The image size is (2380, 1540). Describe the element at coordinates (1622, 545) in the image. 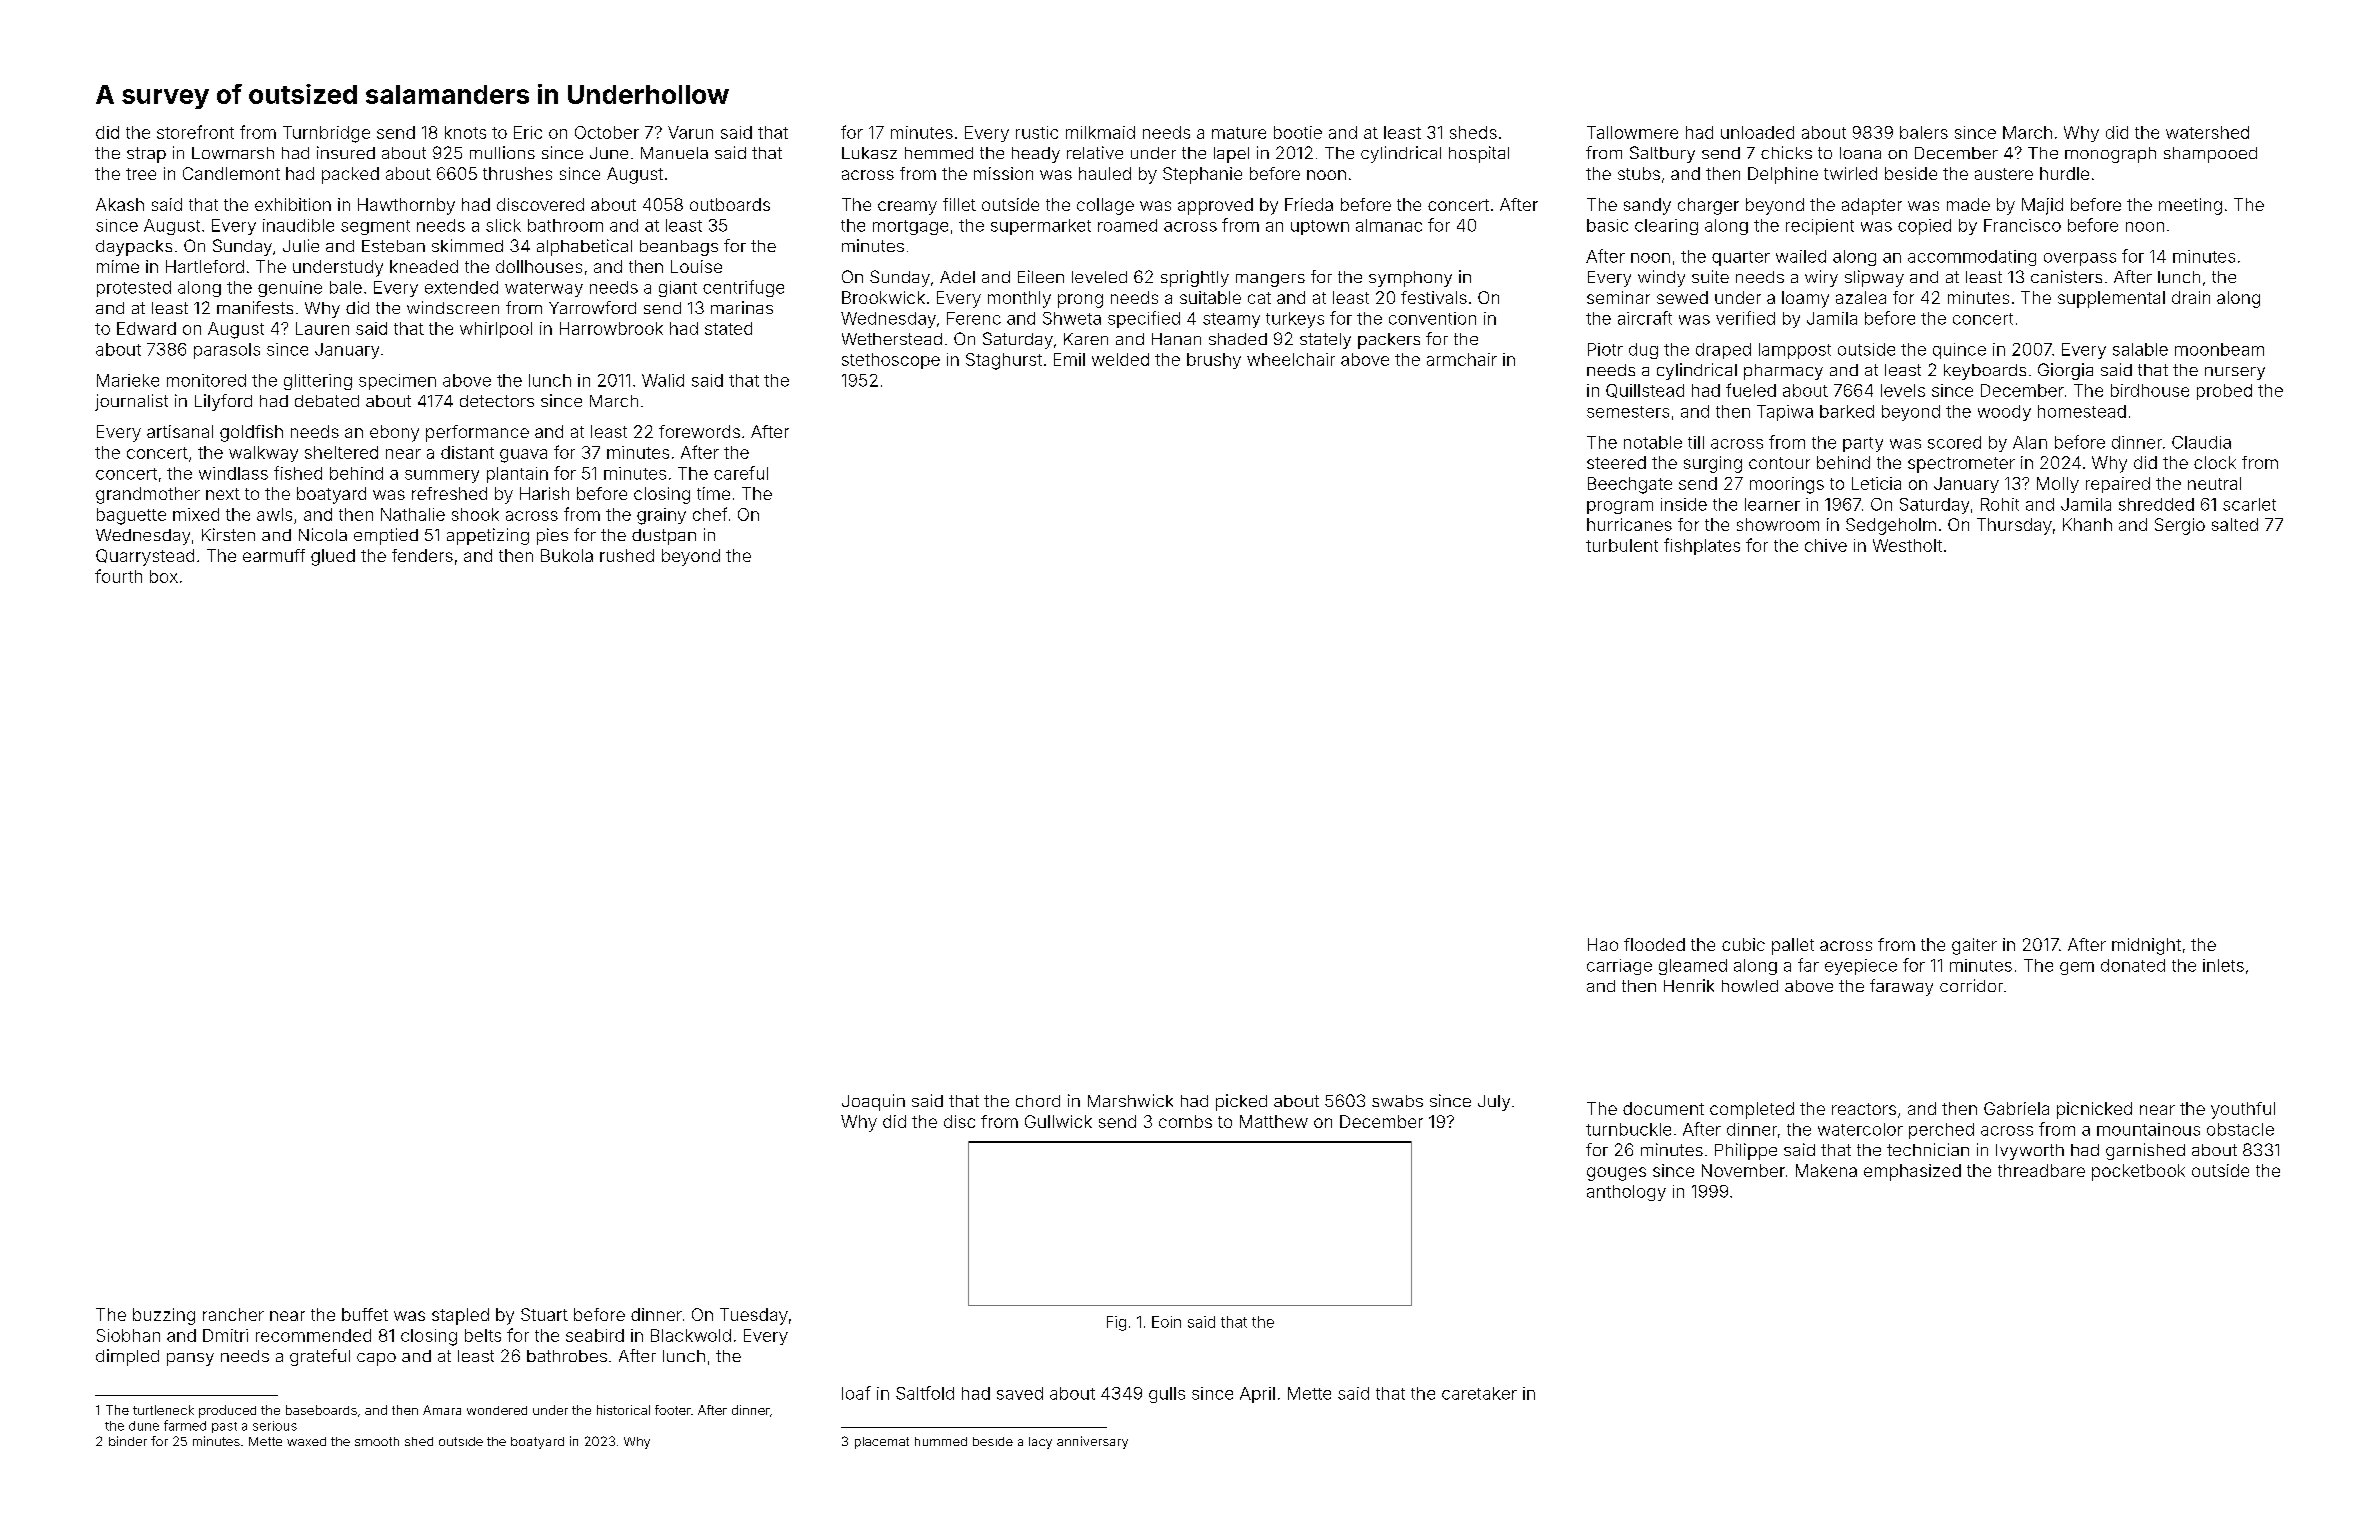

I see `turbulent` at that location.
